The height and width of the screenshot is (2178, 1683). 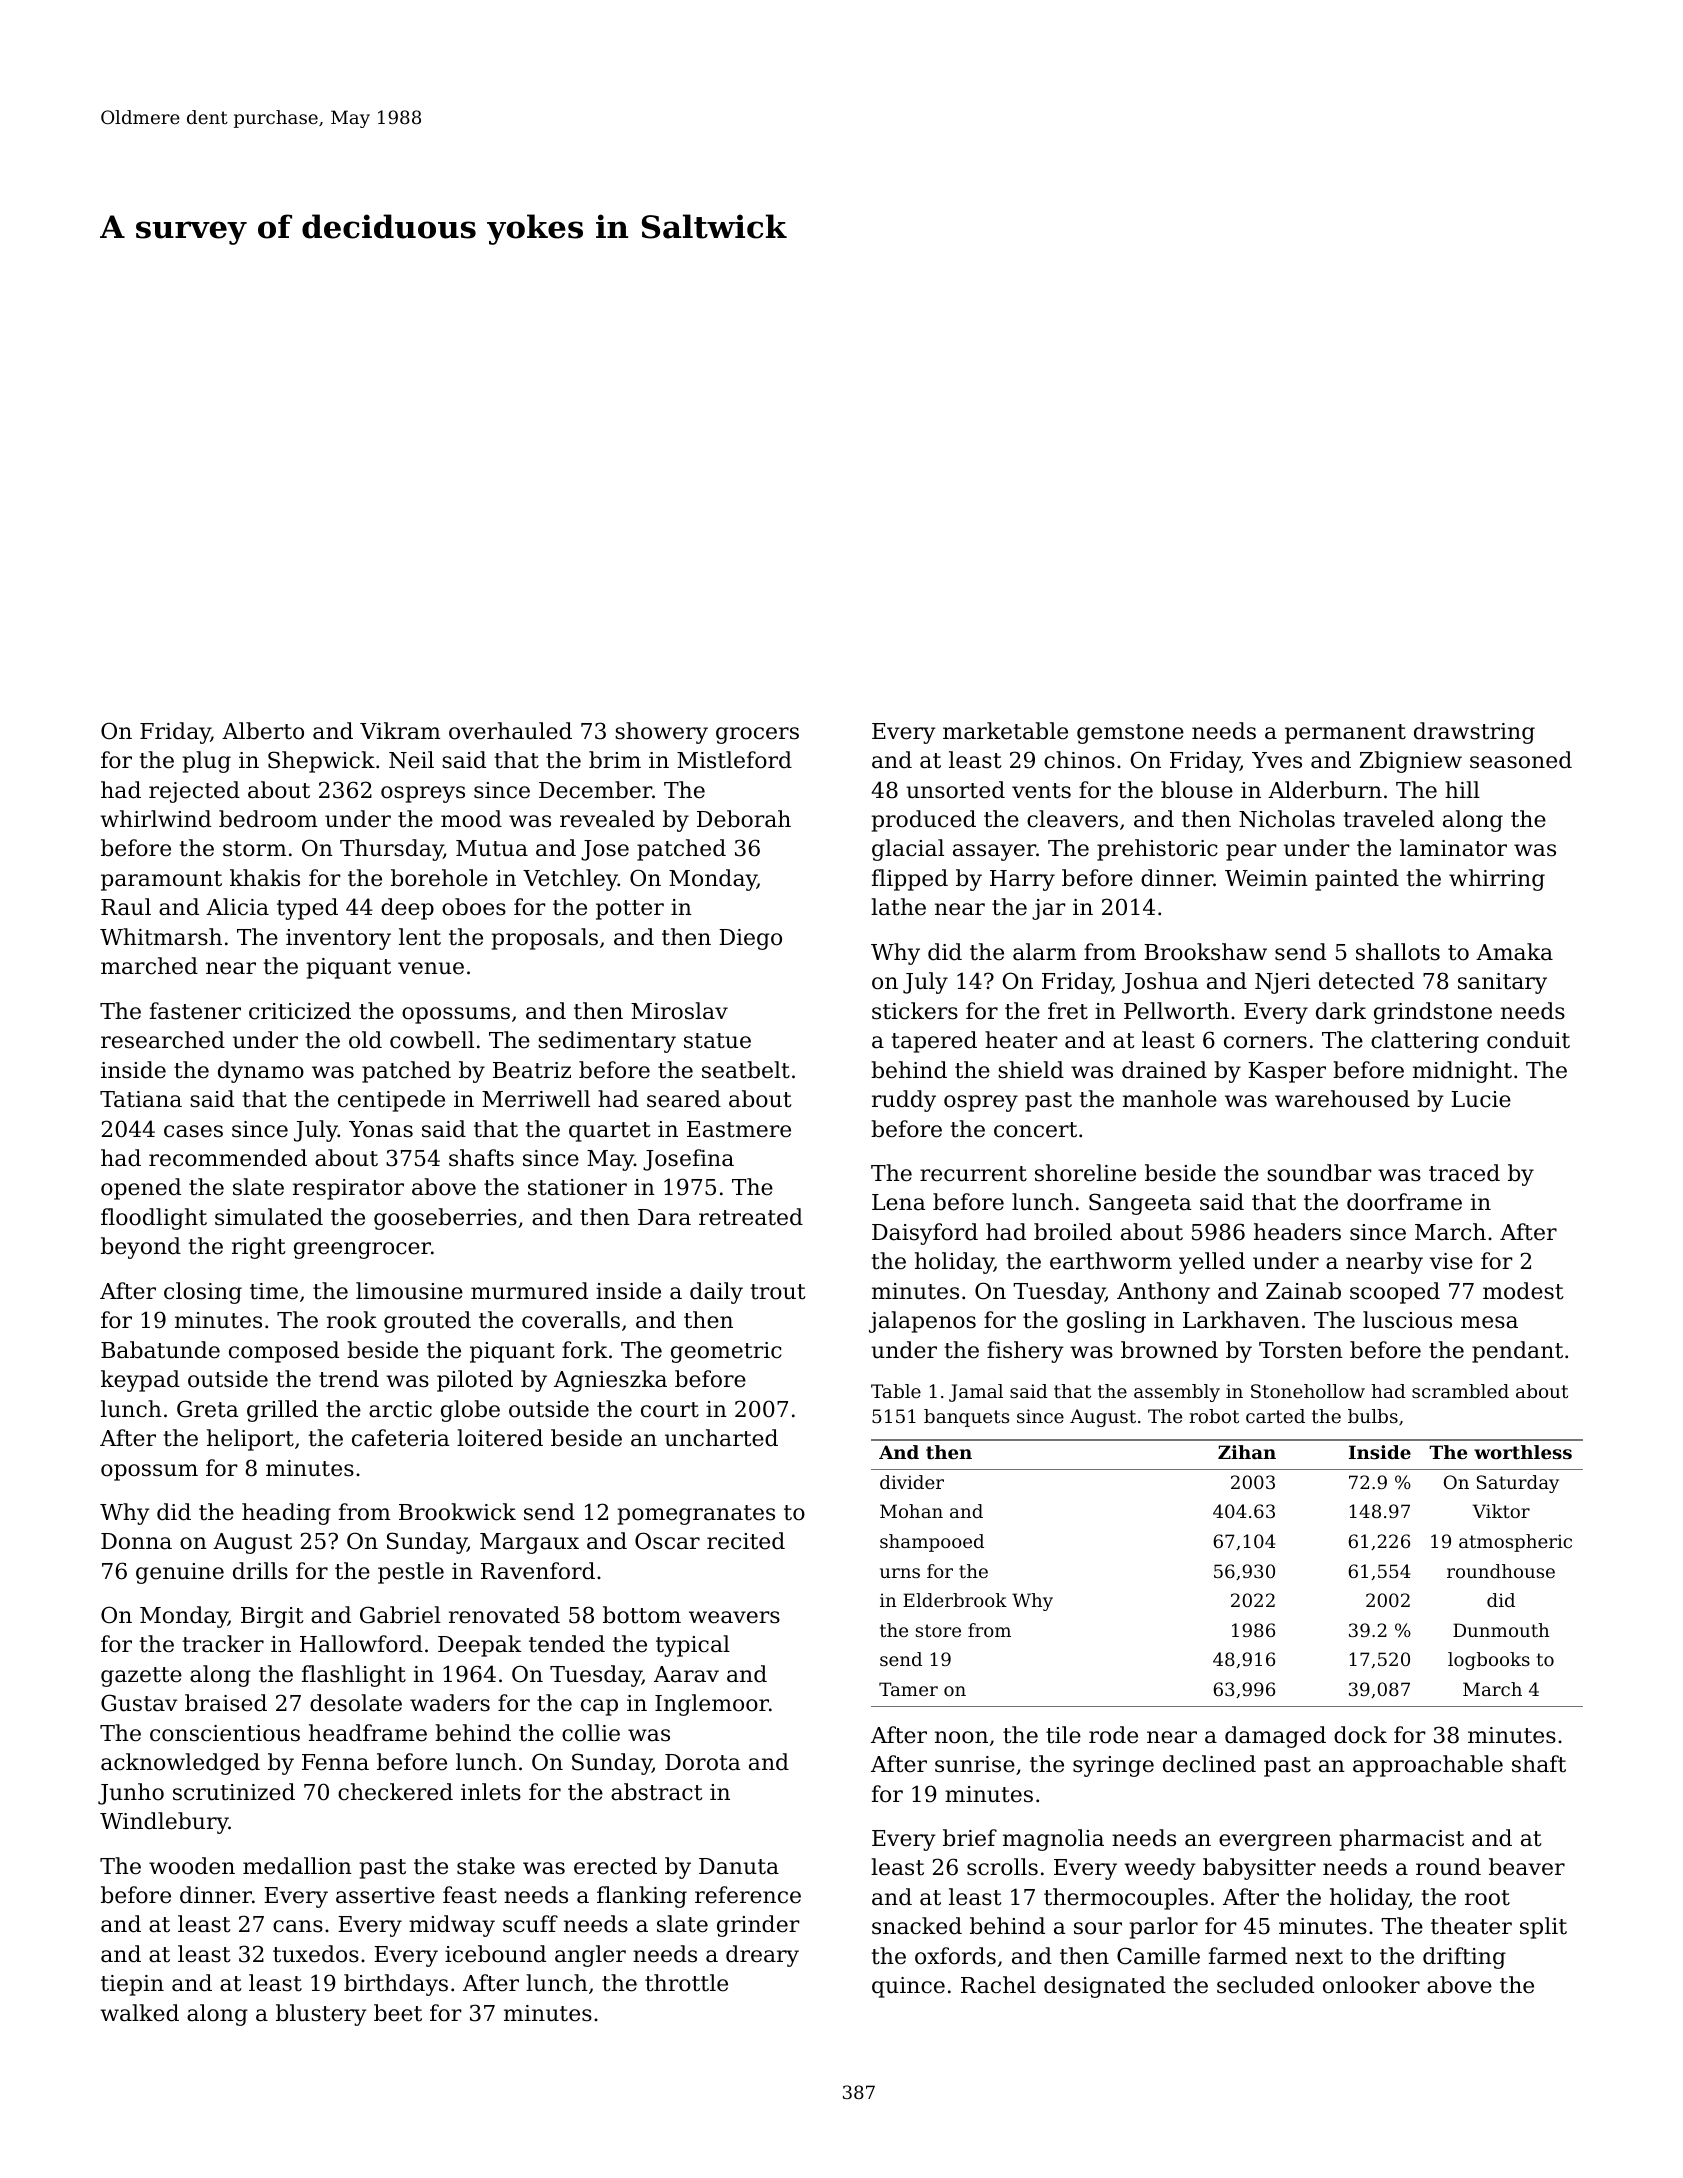 What do you see at coordinates (661, 733) in the screenshot?
I see `showery` at bounding box center [661, 733].
